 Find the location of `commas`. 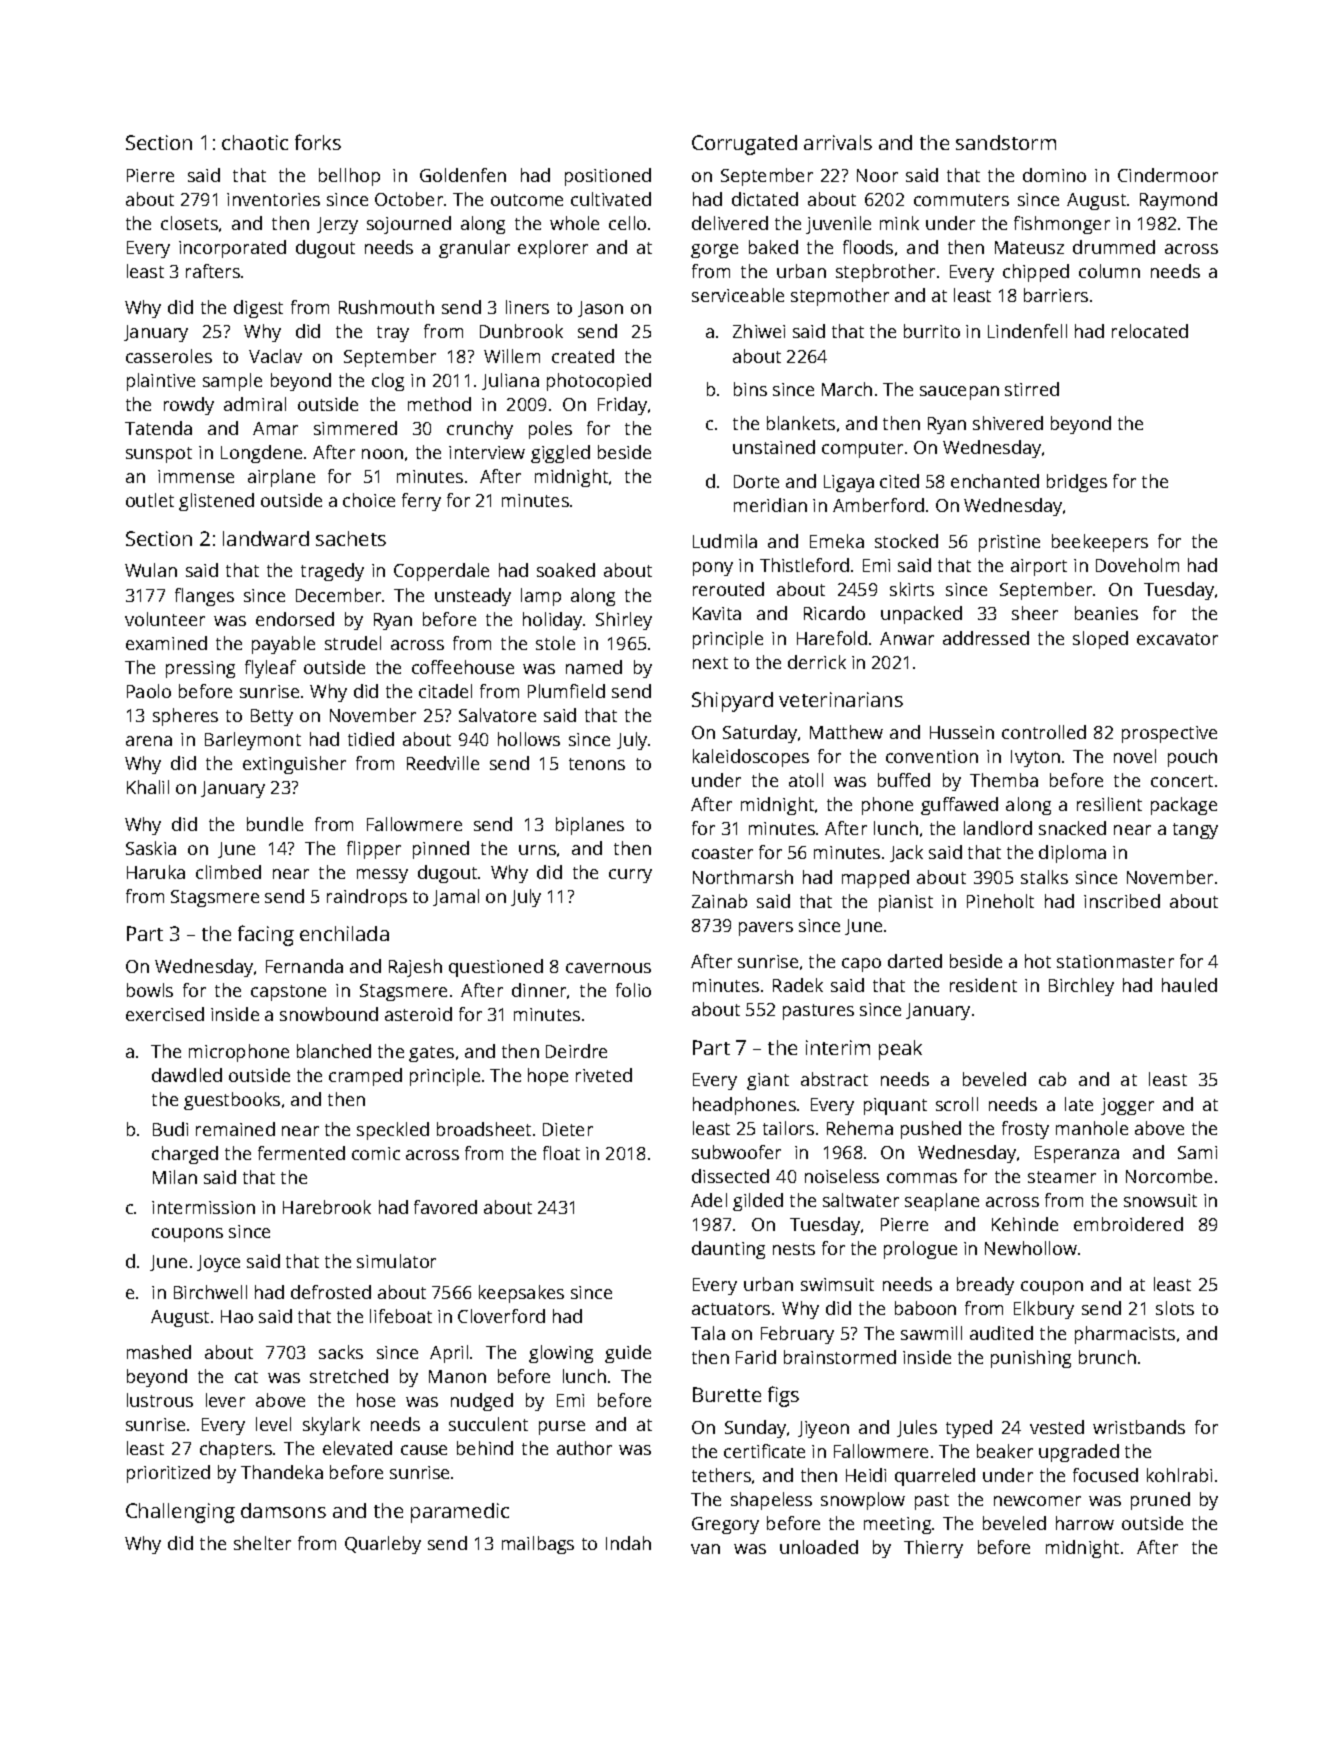

commas is located at coordinates (922, 1178).
